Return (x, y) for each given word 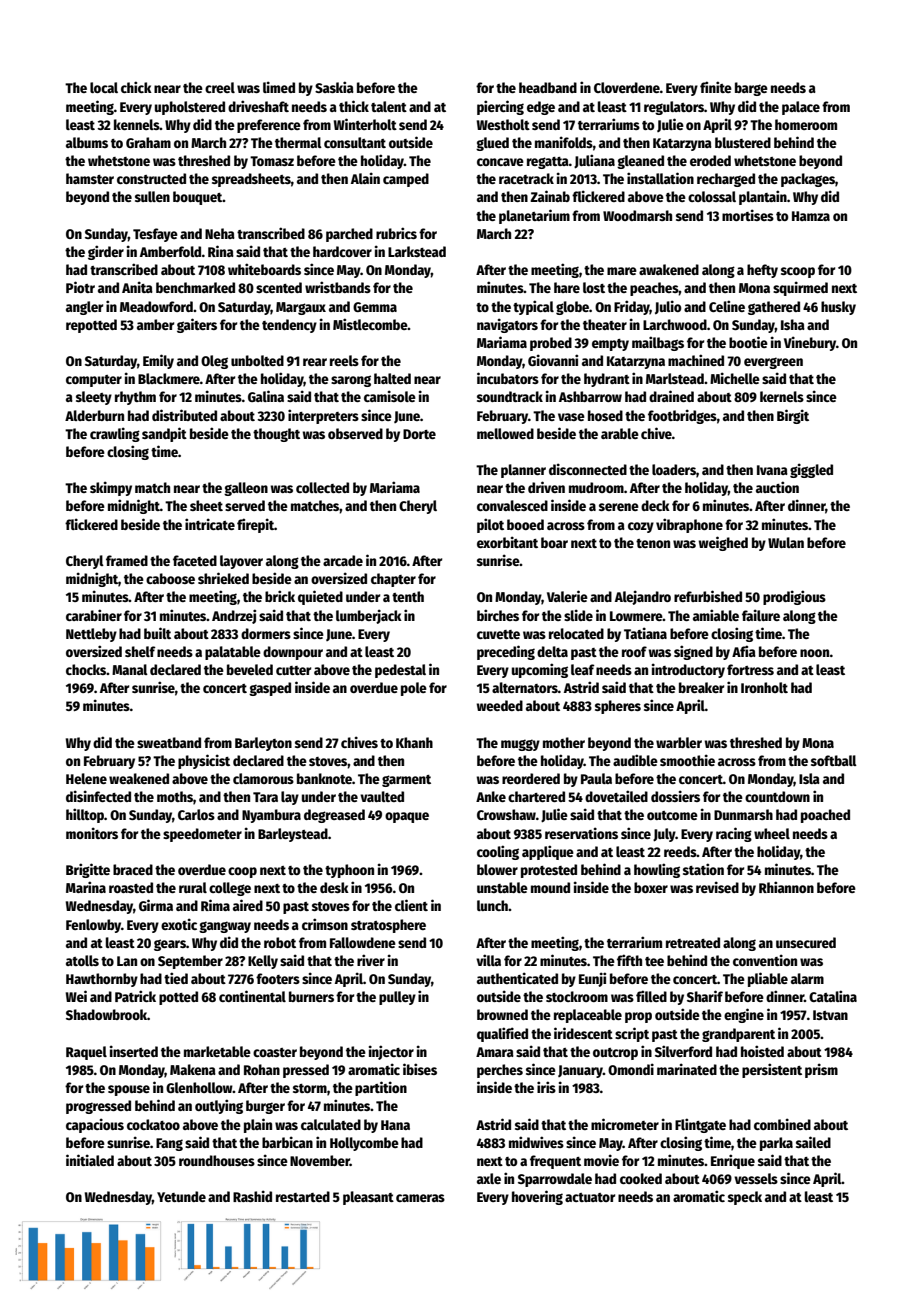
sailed (813, 1142)
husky (838, 308)
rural (193, 887)
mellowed (505, 433)
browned (502, 1014)
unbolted (257, 360)
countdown (777, 796)
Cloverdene (627, 87)
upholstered (190, 108)
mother (564, 742)
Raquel (86, 1053)
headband (548, 87)
